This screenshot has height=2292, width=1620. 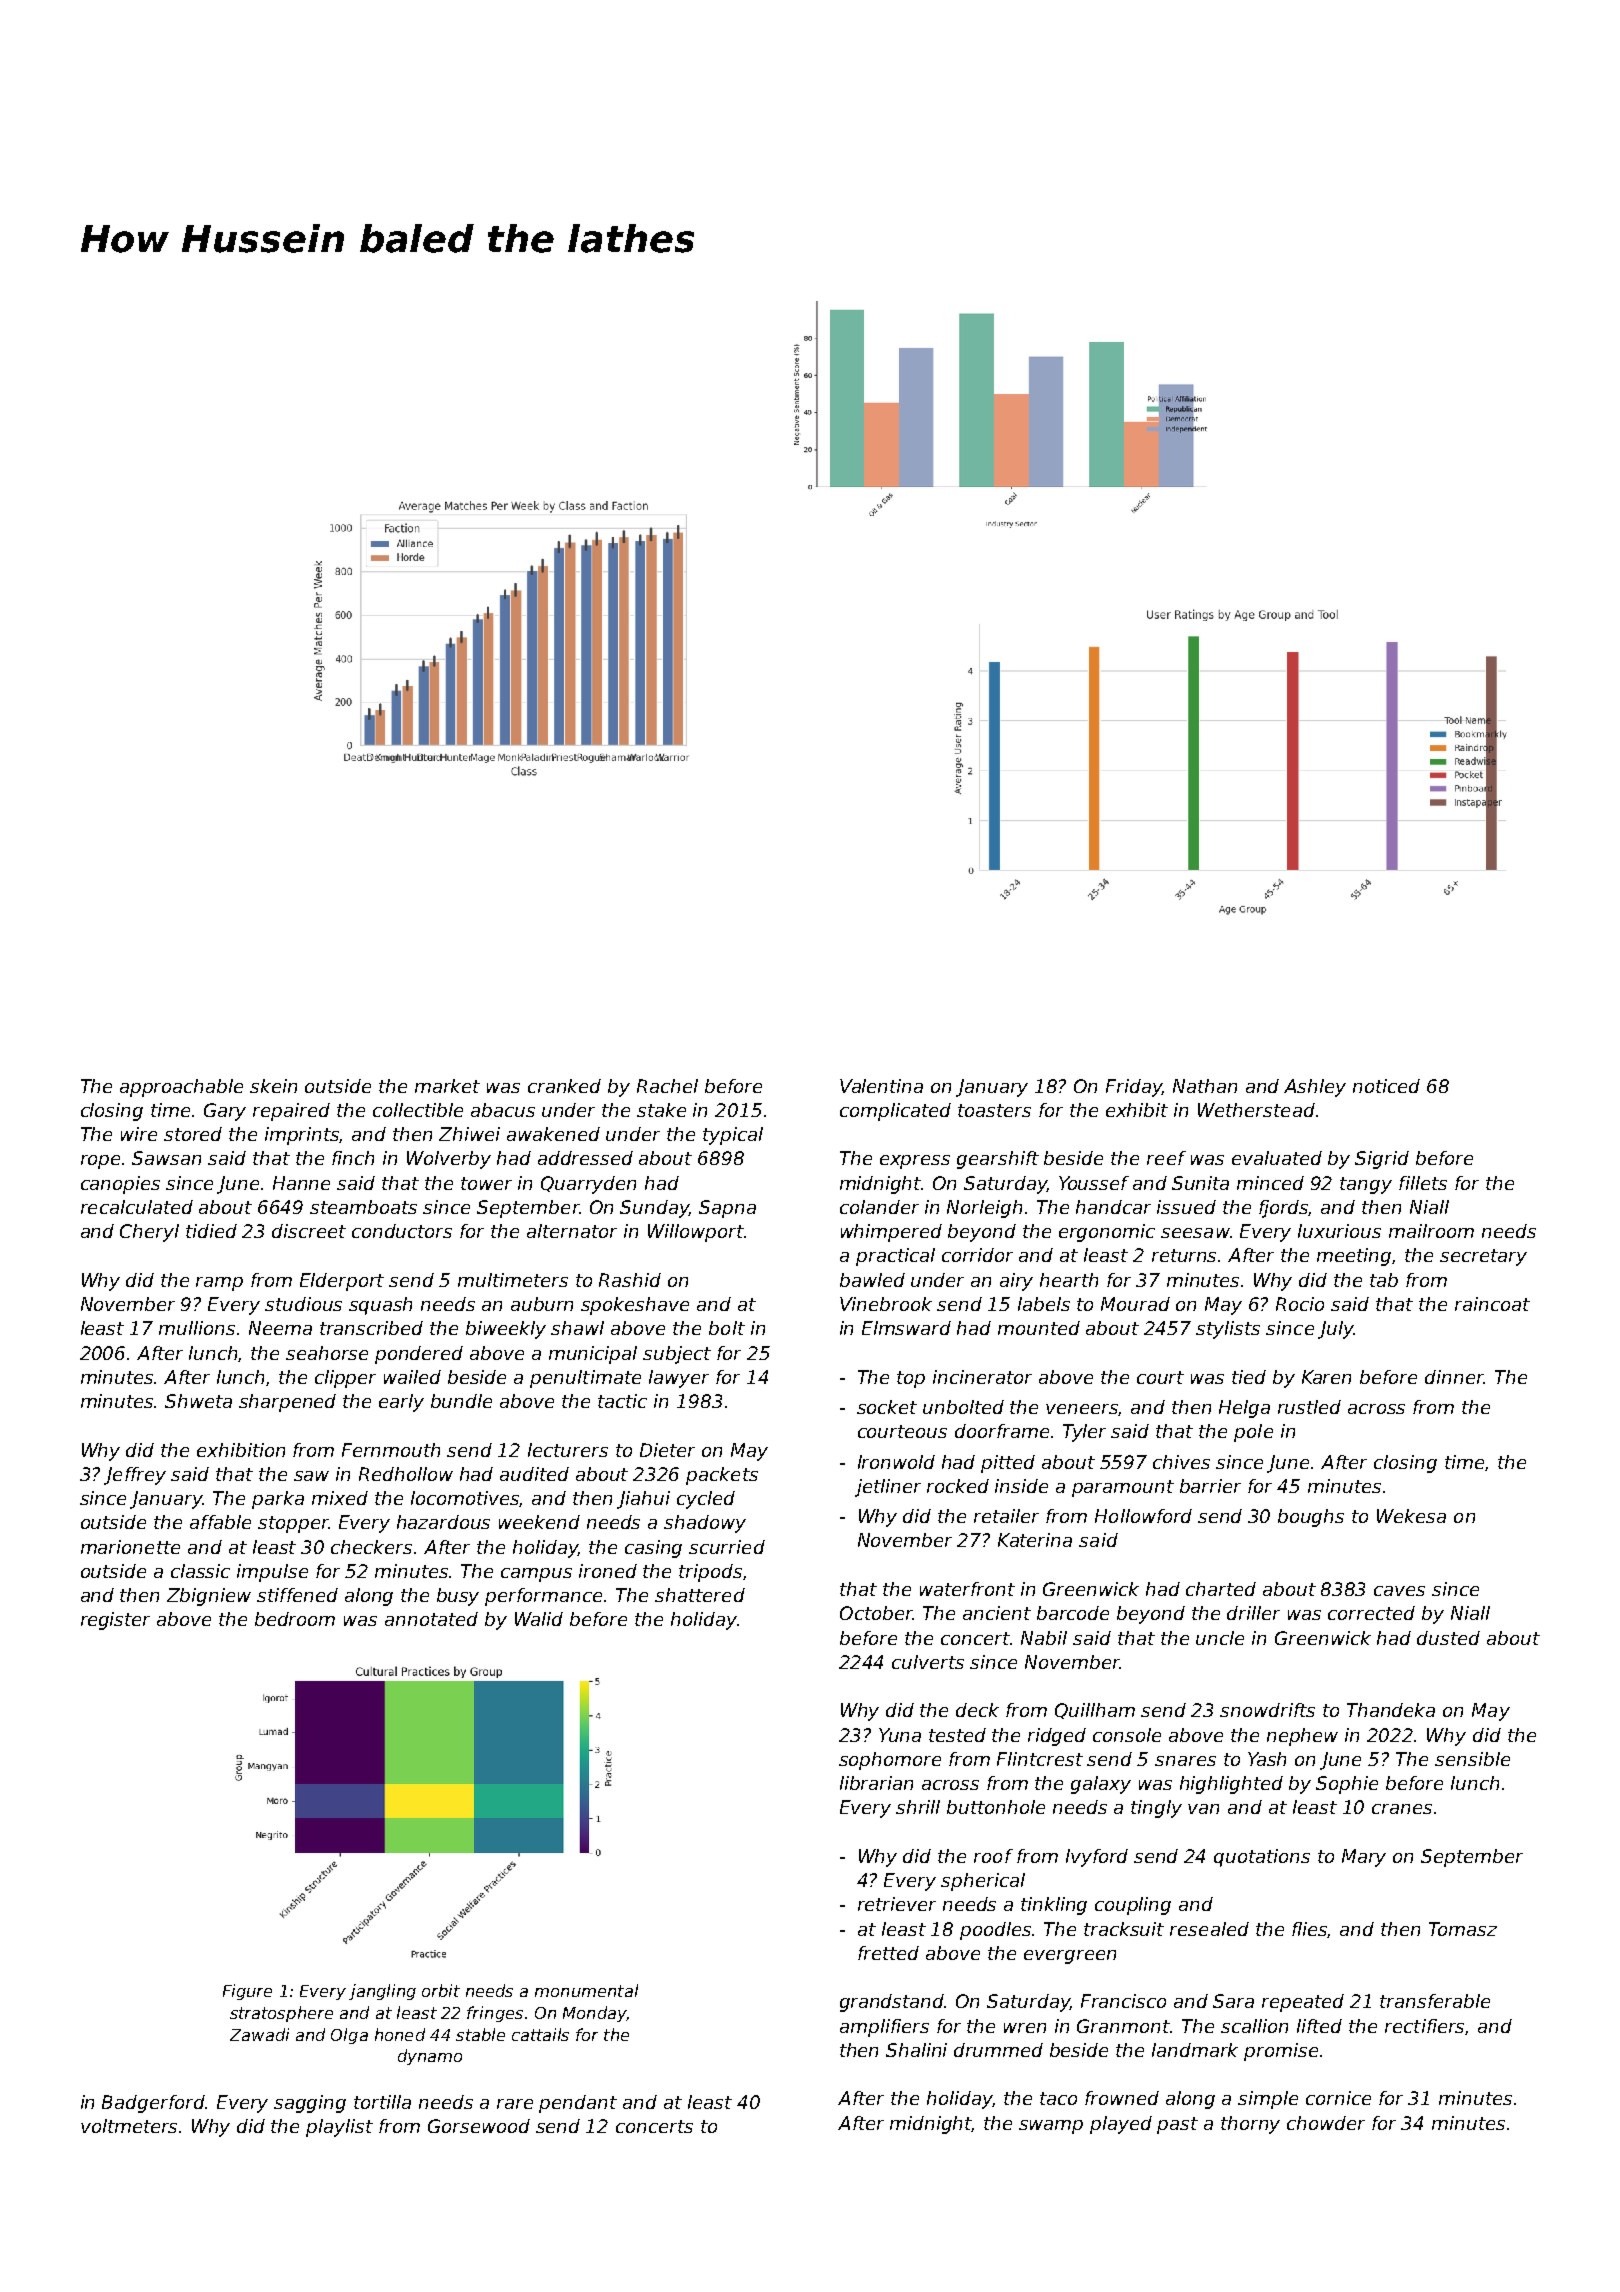 I want to click on cornice, so click(x=1338, y=2098).
